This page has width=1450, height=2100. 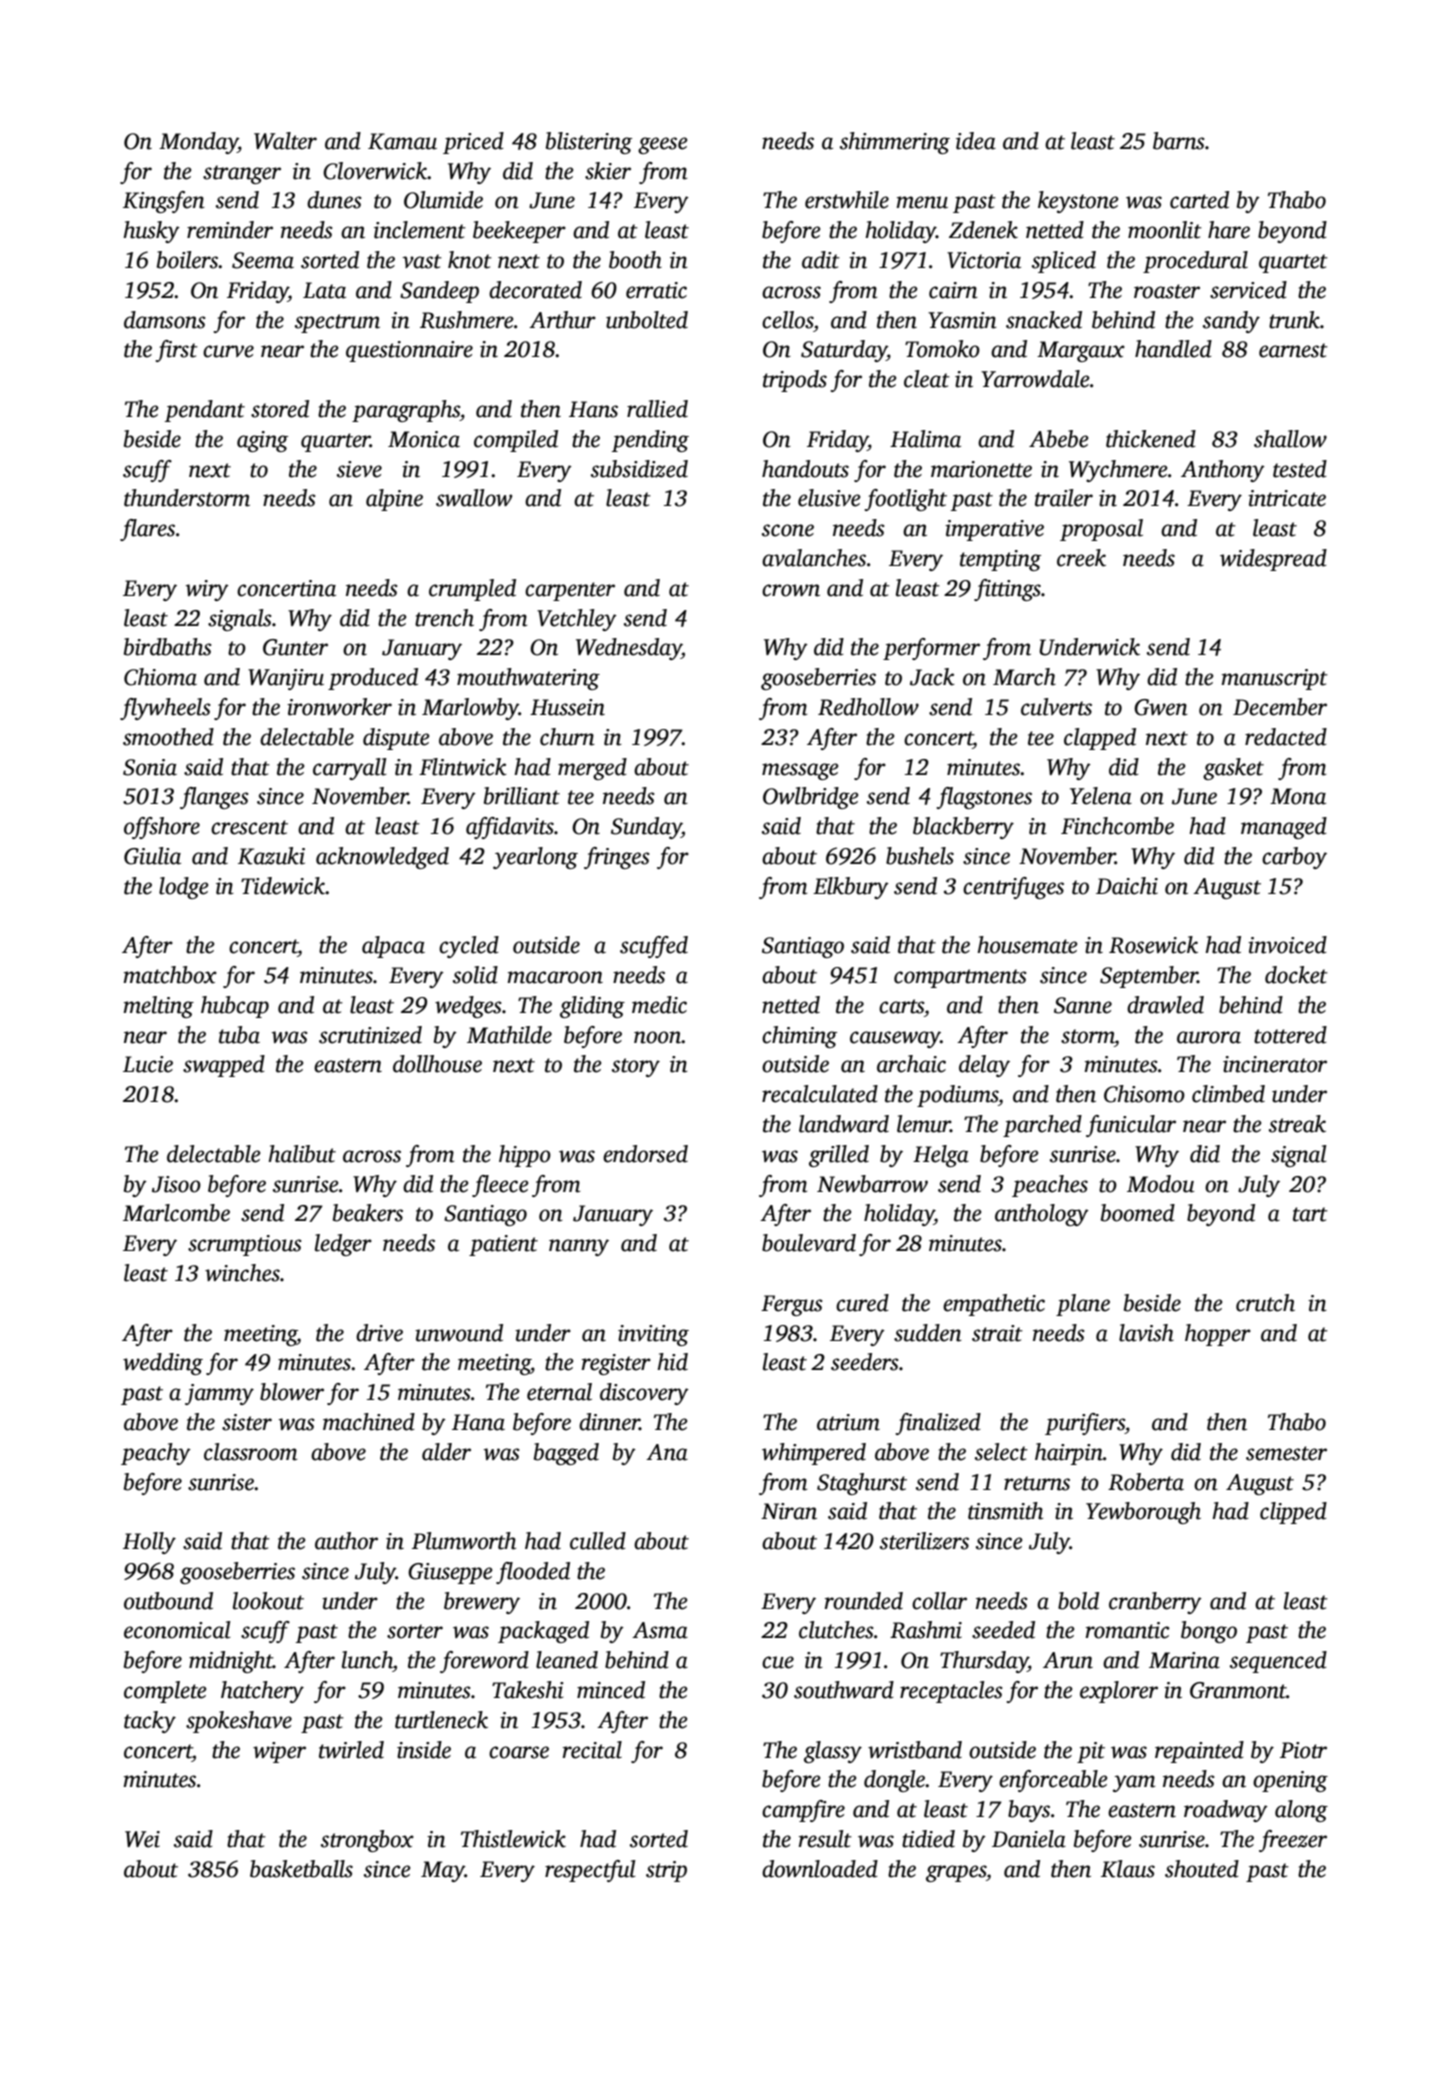 I want to click on grilled, so click(x=839, y=1156).
